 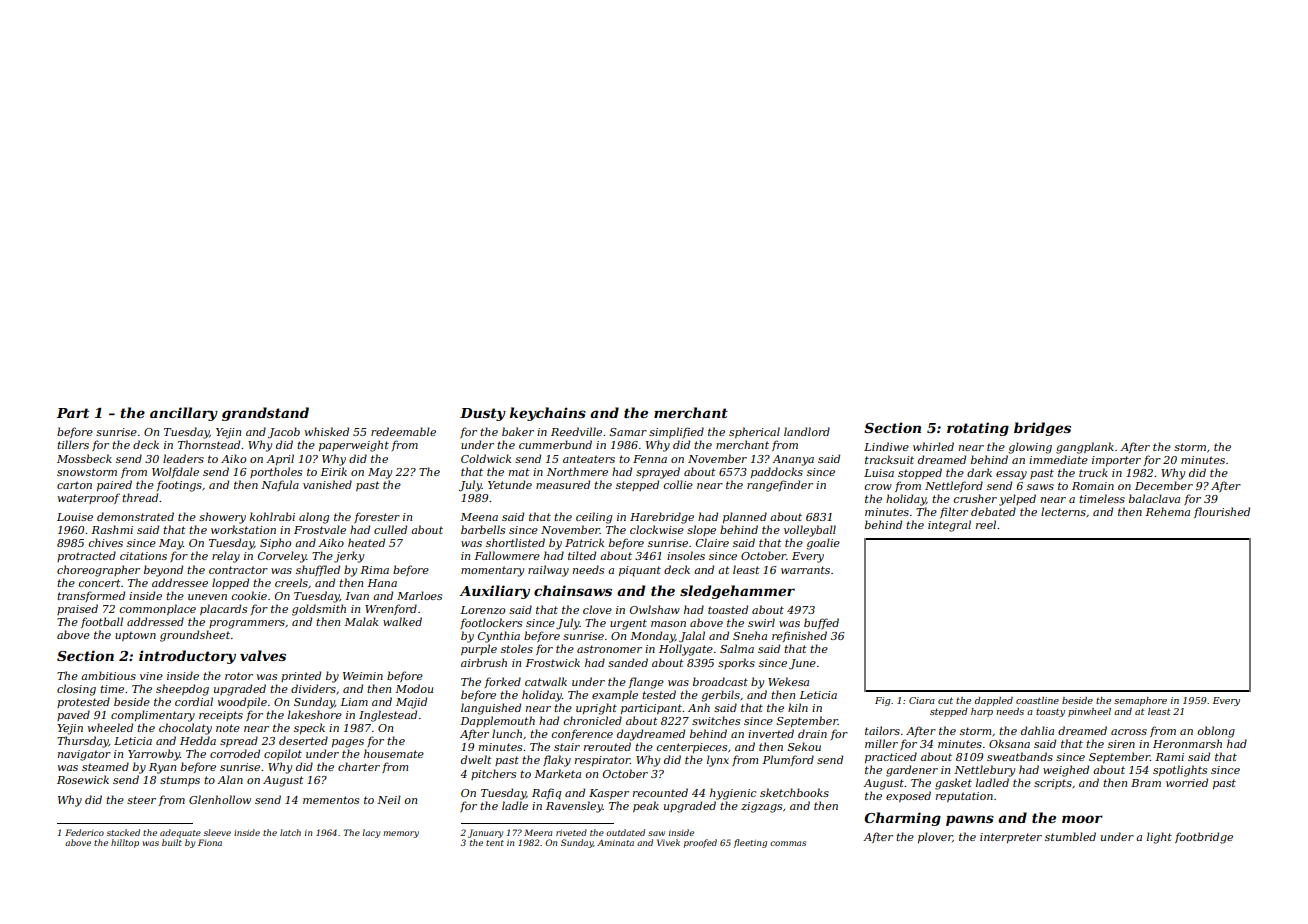 I want to click on ceiling, so click(x=594, y=518).
